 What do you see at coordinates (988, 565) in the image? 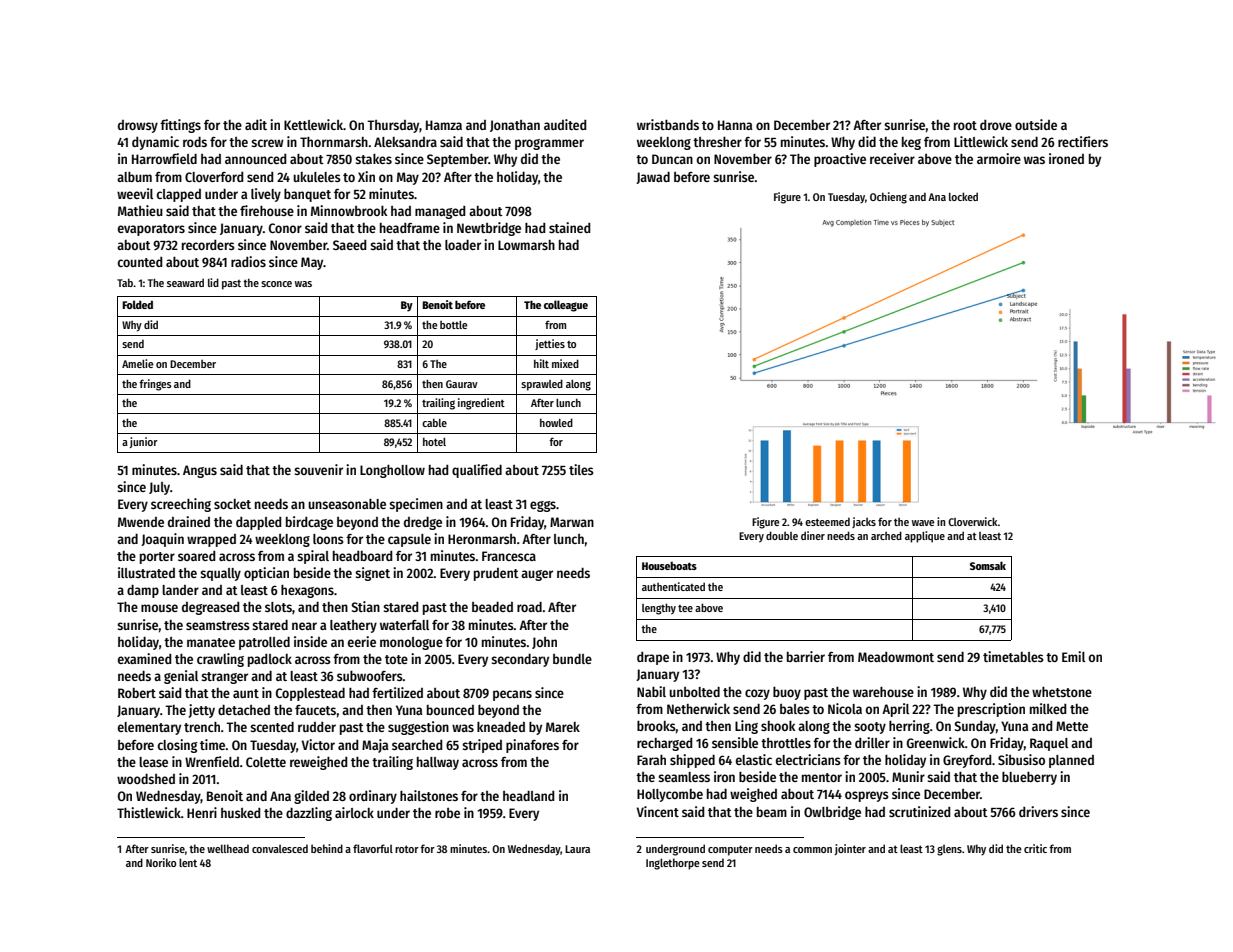
I see `Somsak` at bounding box center [988, 565].
